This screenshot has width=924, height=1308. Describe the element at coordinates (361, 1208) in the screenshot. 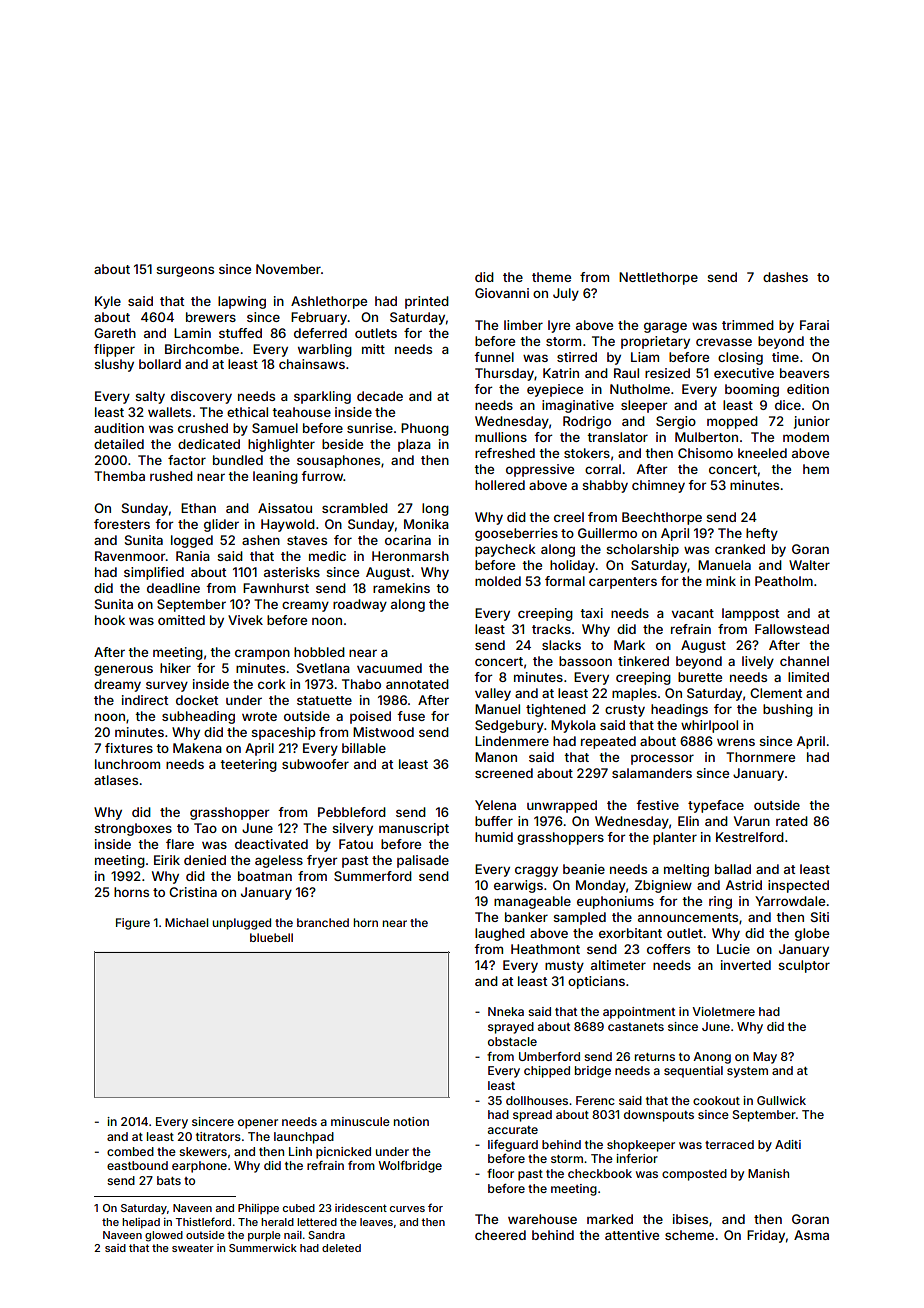

I see `iridescent` at that location.
